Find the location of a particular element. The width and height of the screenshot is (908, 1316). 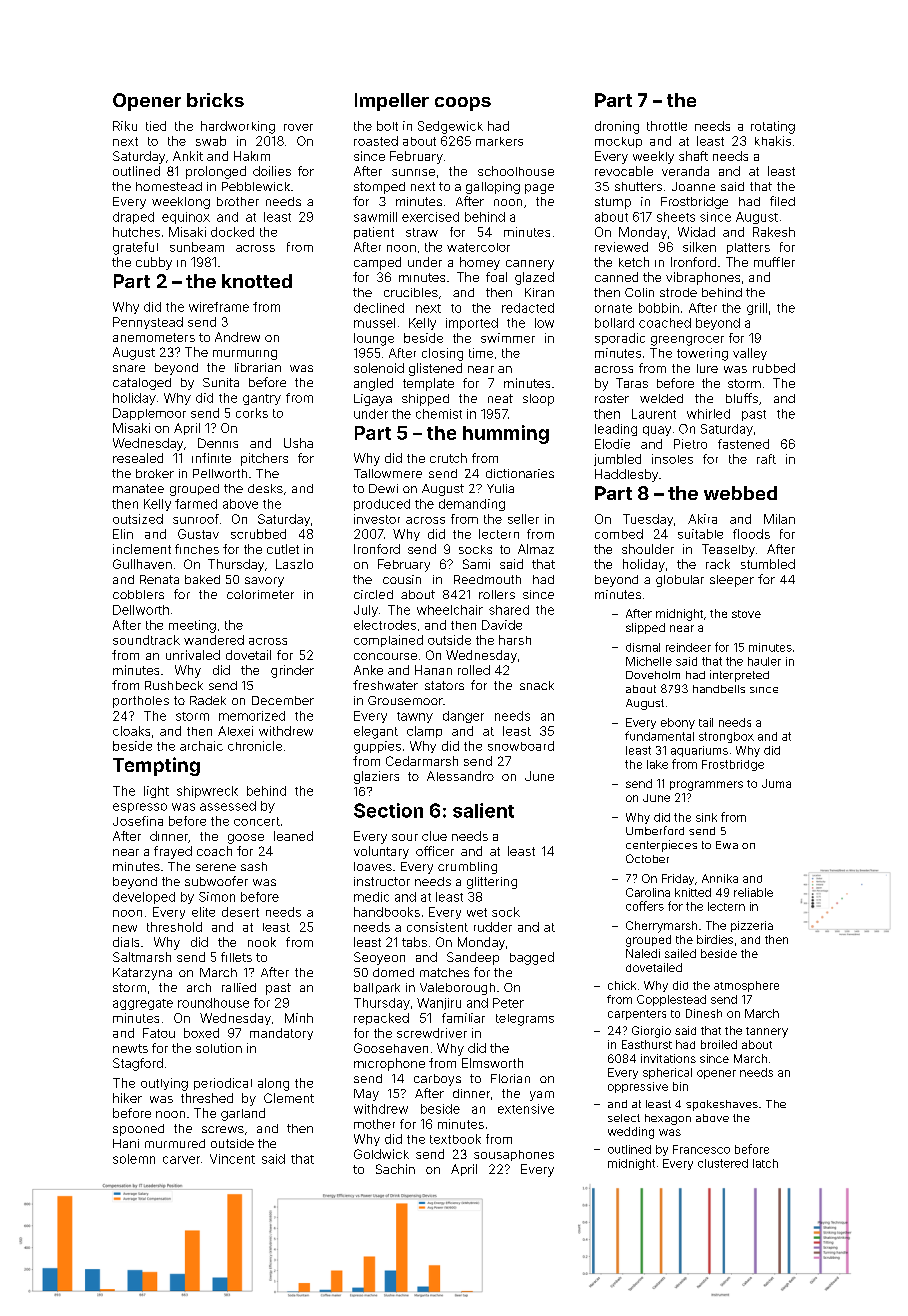

valley is located at coordinates (750, 354).
